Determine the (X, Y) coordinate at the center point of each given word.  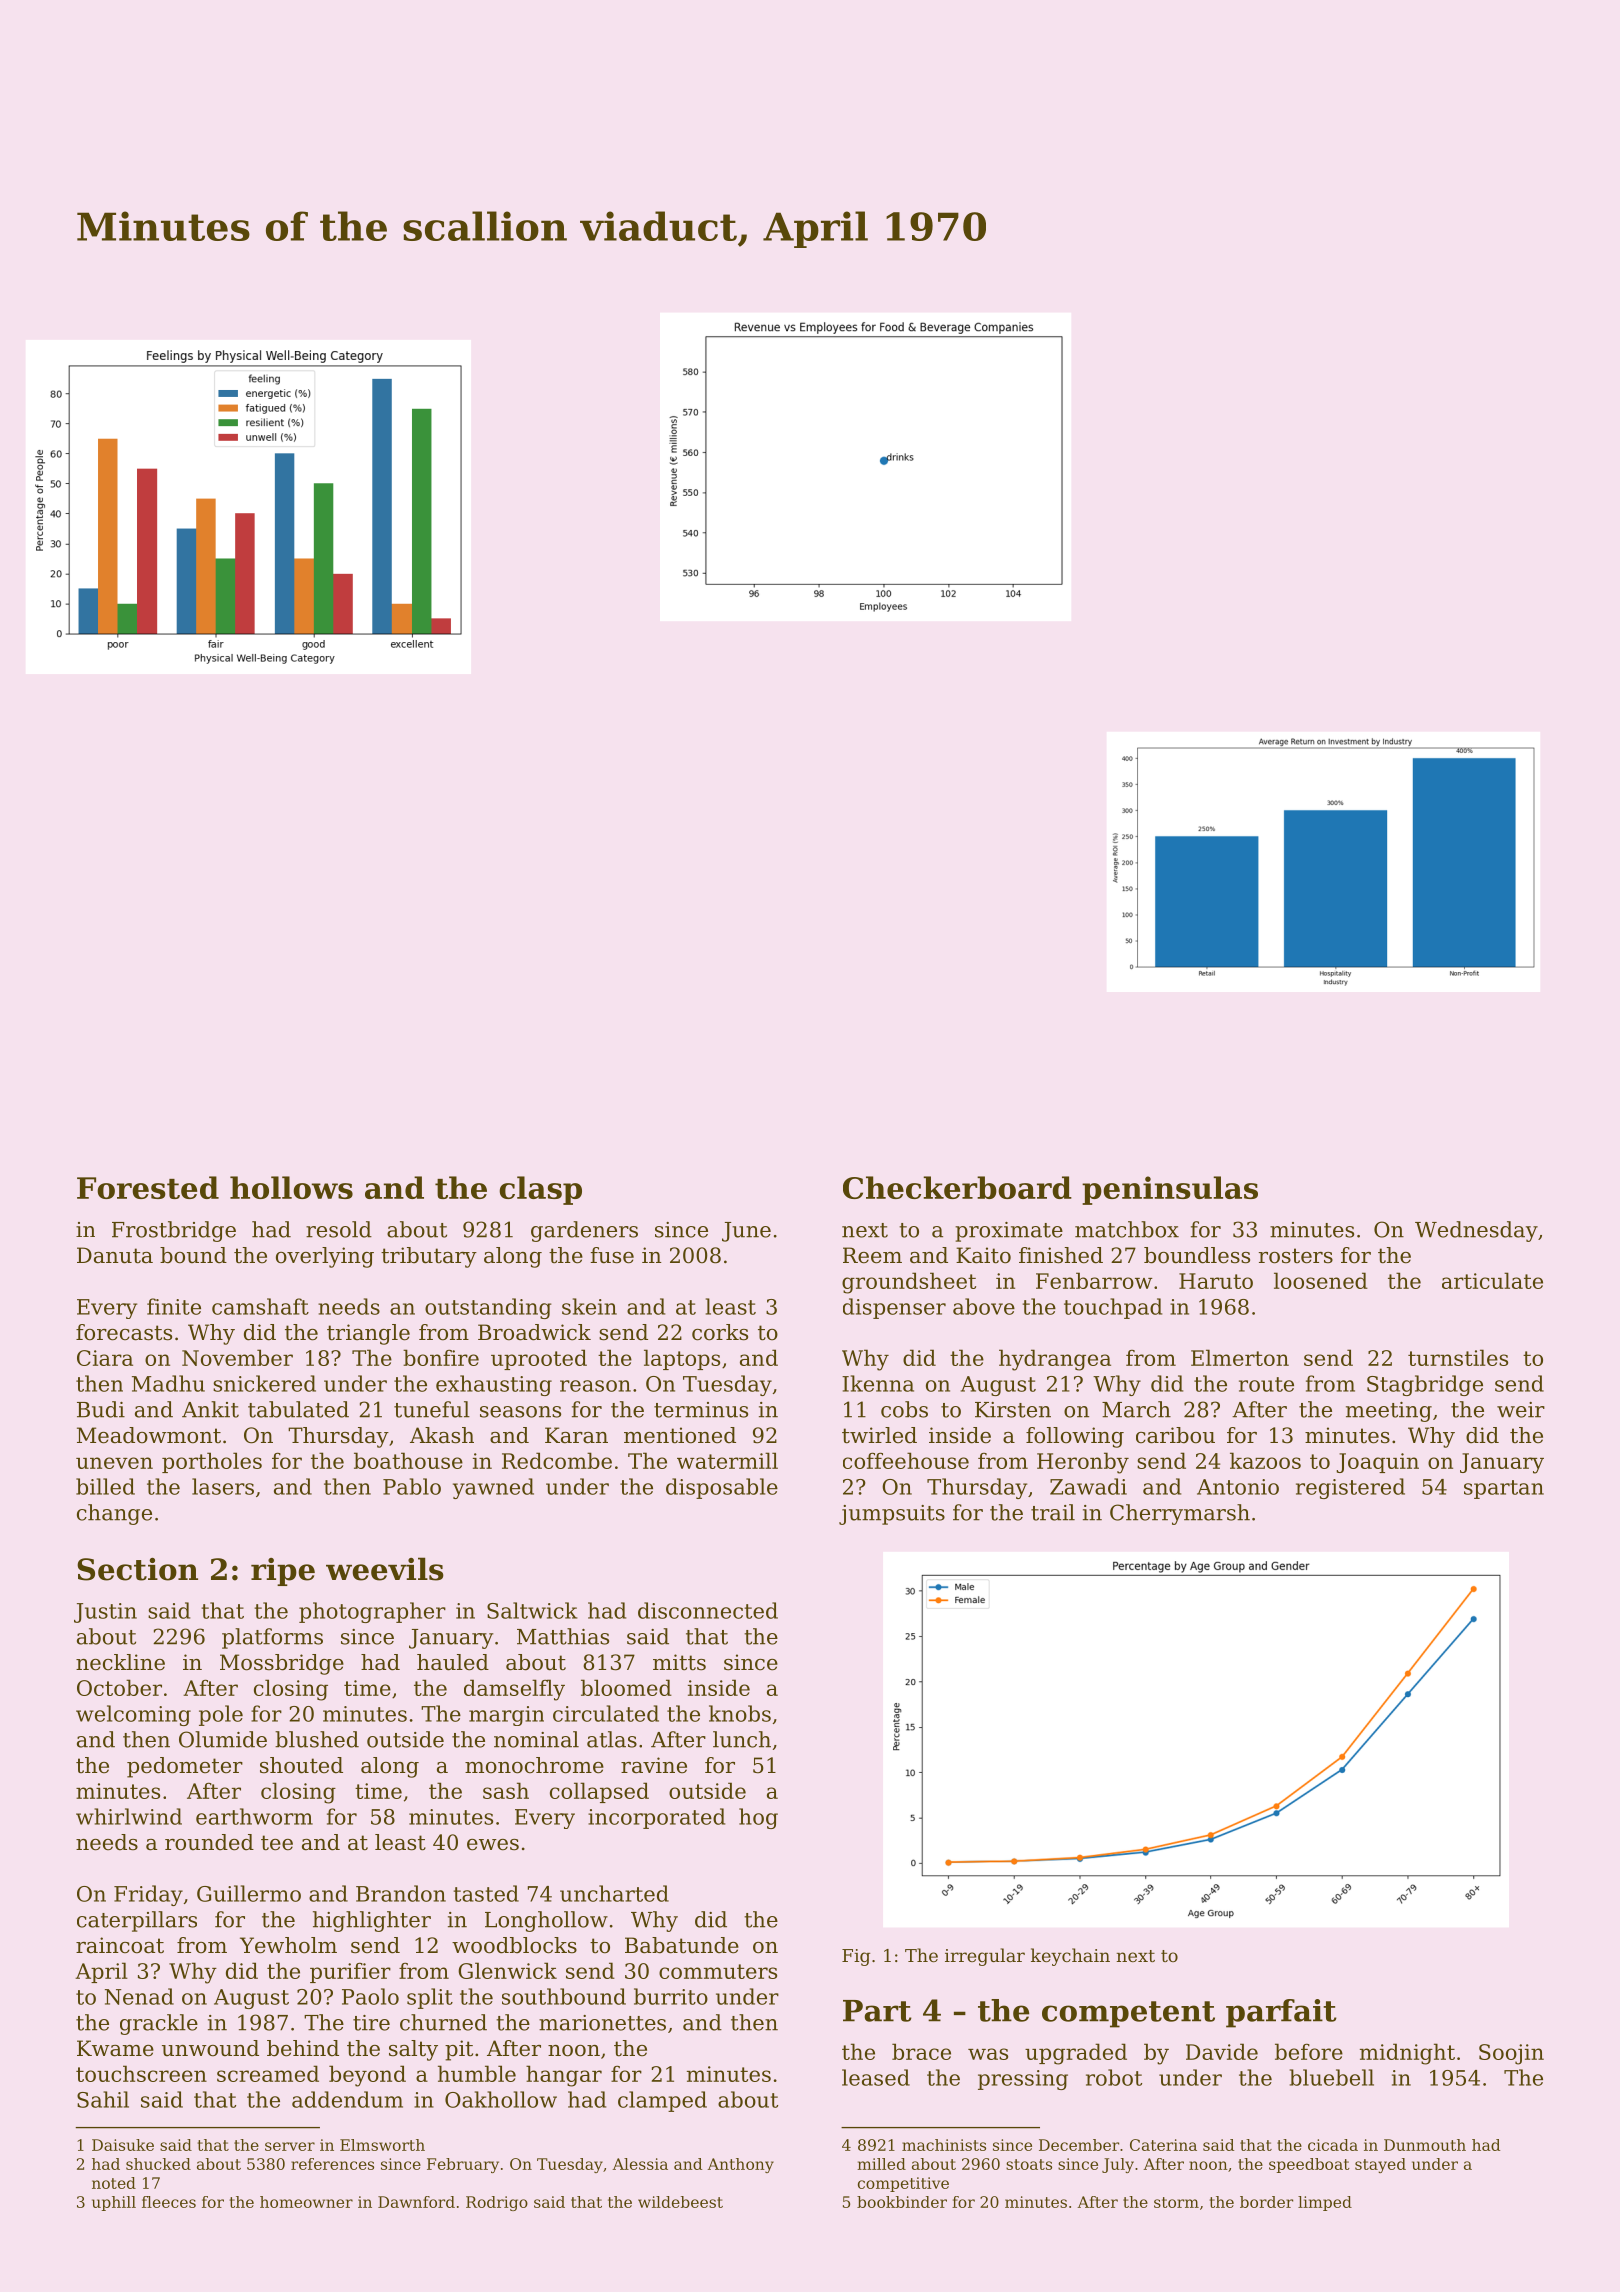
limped (1325, 2203)
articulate (1492, 1280)
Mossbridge (282, 1664)
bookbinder (902, 2202)
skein (589, 1306)
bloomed (626, 1687)
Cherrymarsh (1180, 1514)
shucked (158, 2164)
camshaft (260, 1306)
